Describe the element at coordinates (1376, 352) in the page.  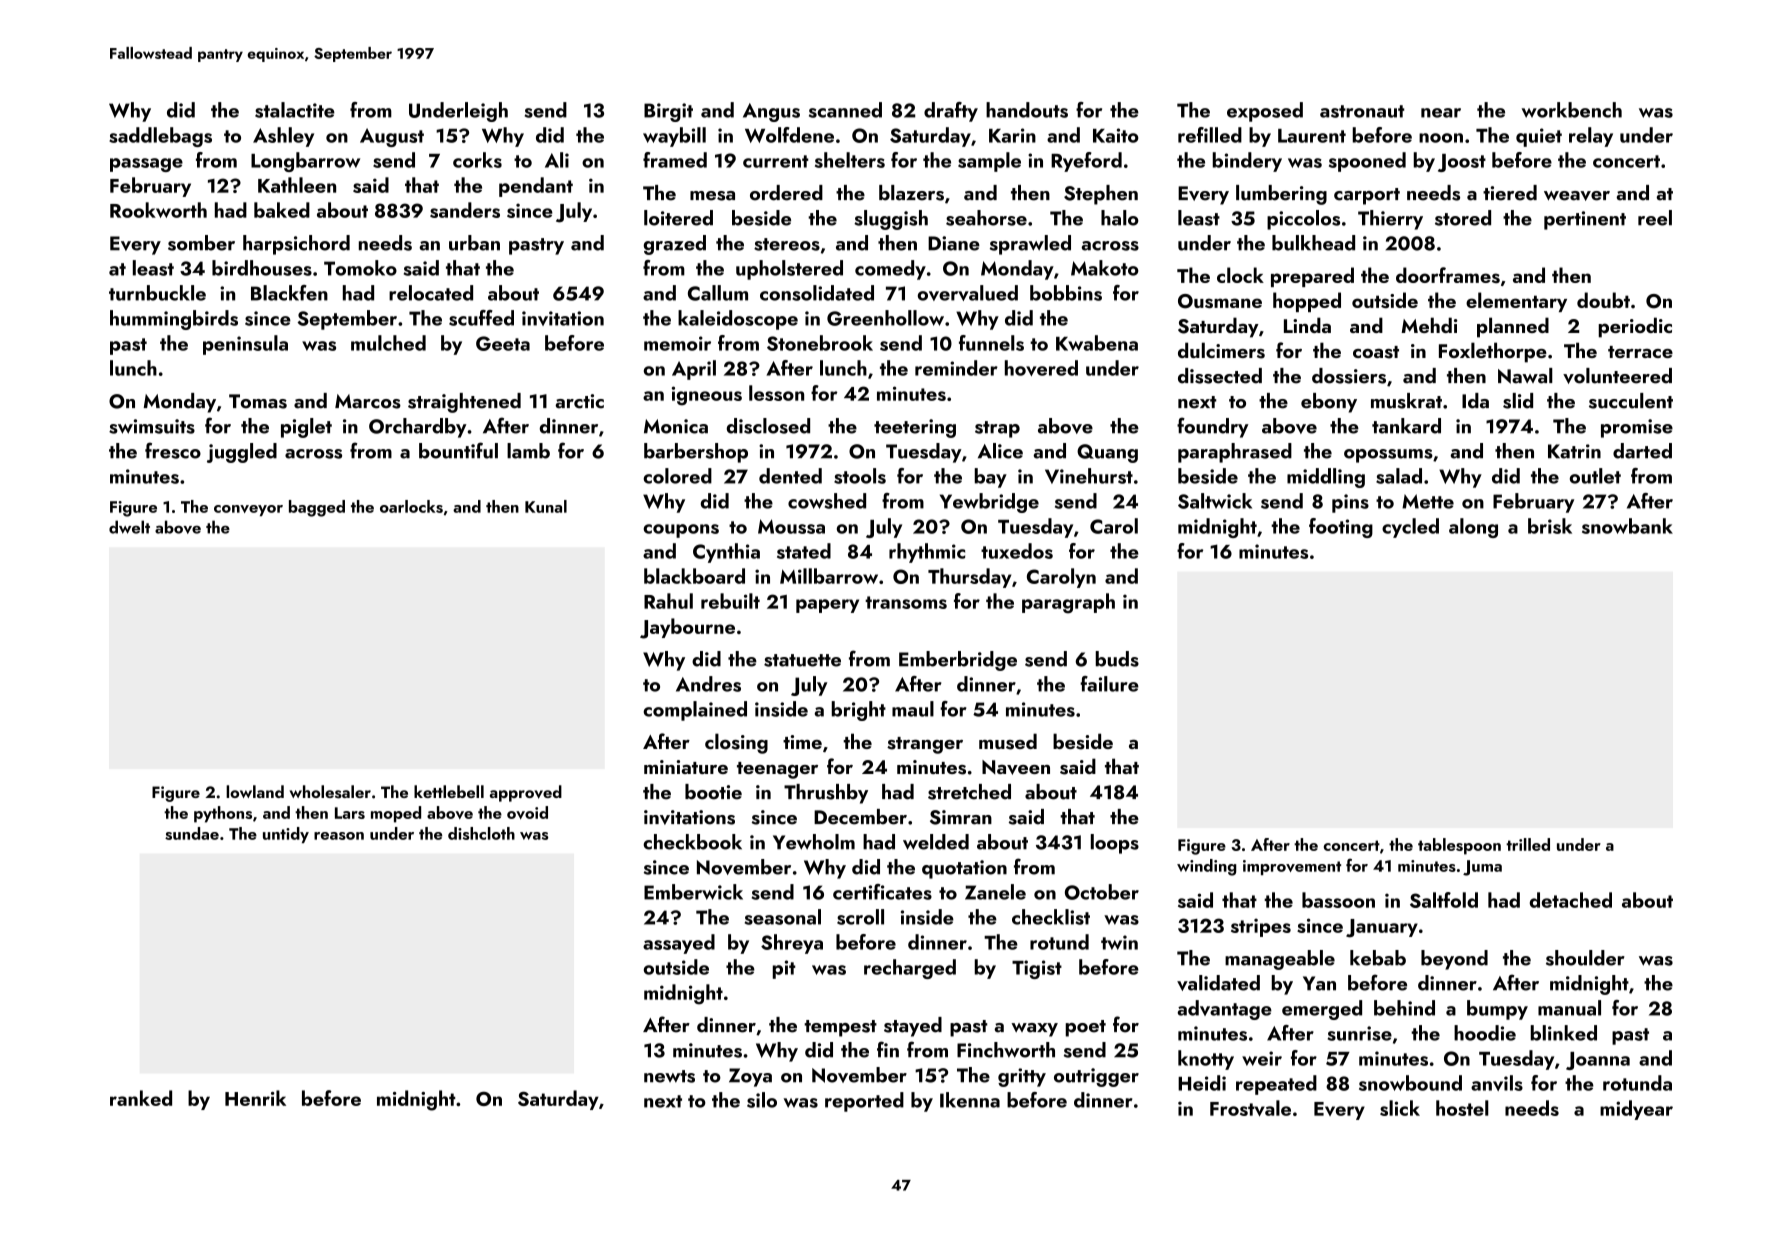
I see `coast` at that location.
